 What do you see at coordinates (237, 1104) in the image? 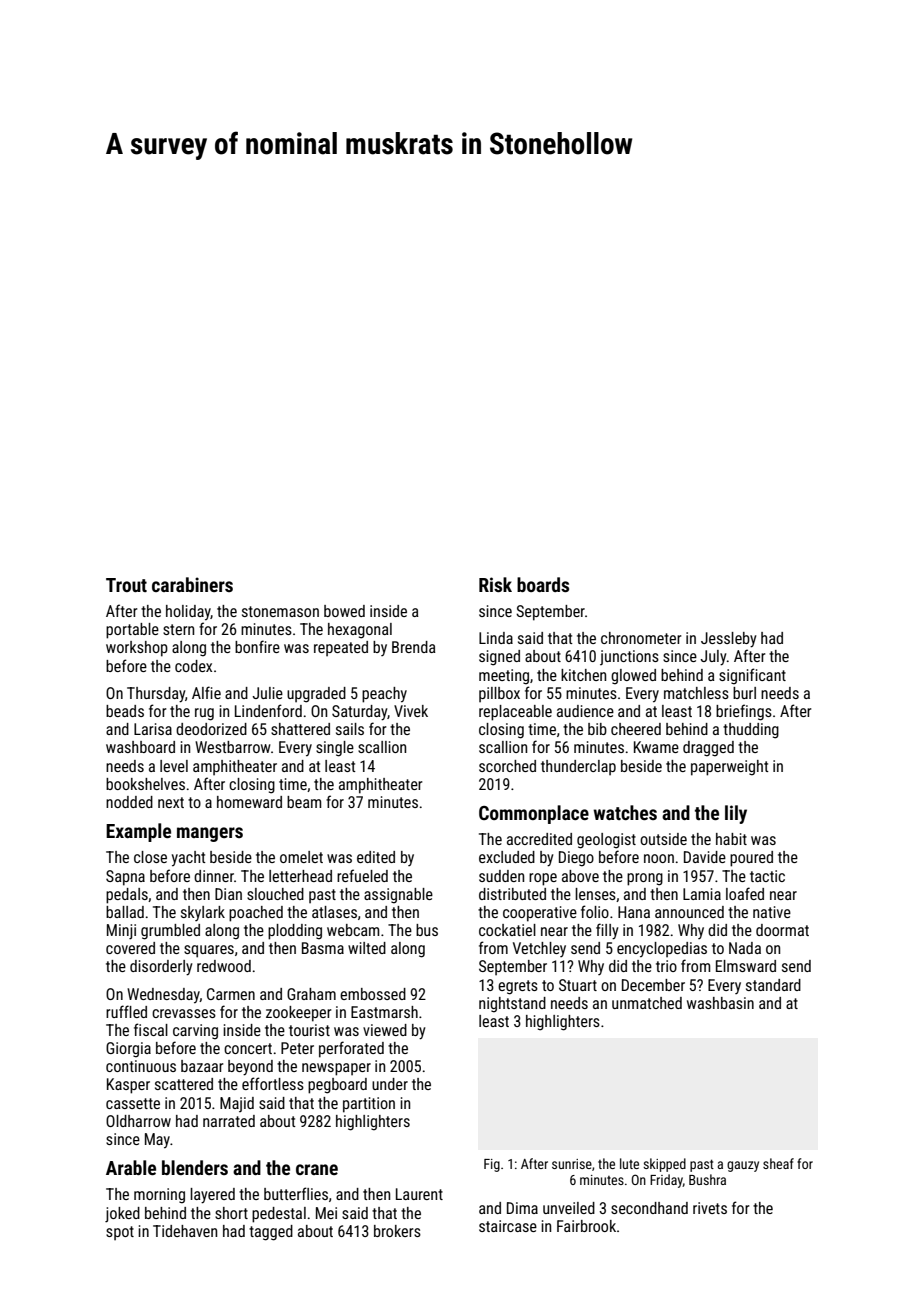
I see `Majid` at bounding box center [237, 1104].
